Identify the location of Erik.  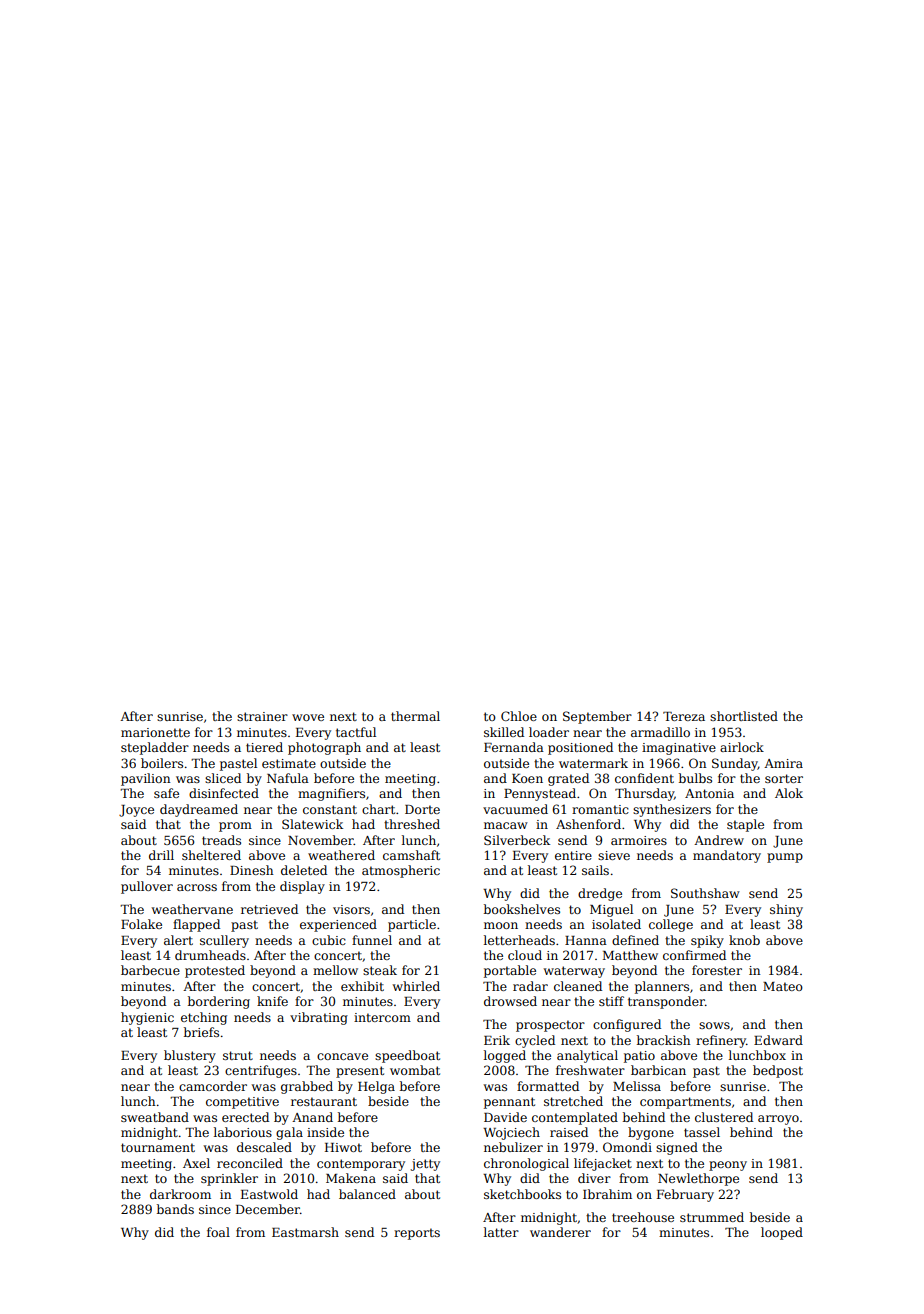
(497, 1040).
